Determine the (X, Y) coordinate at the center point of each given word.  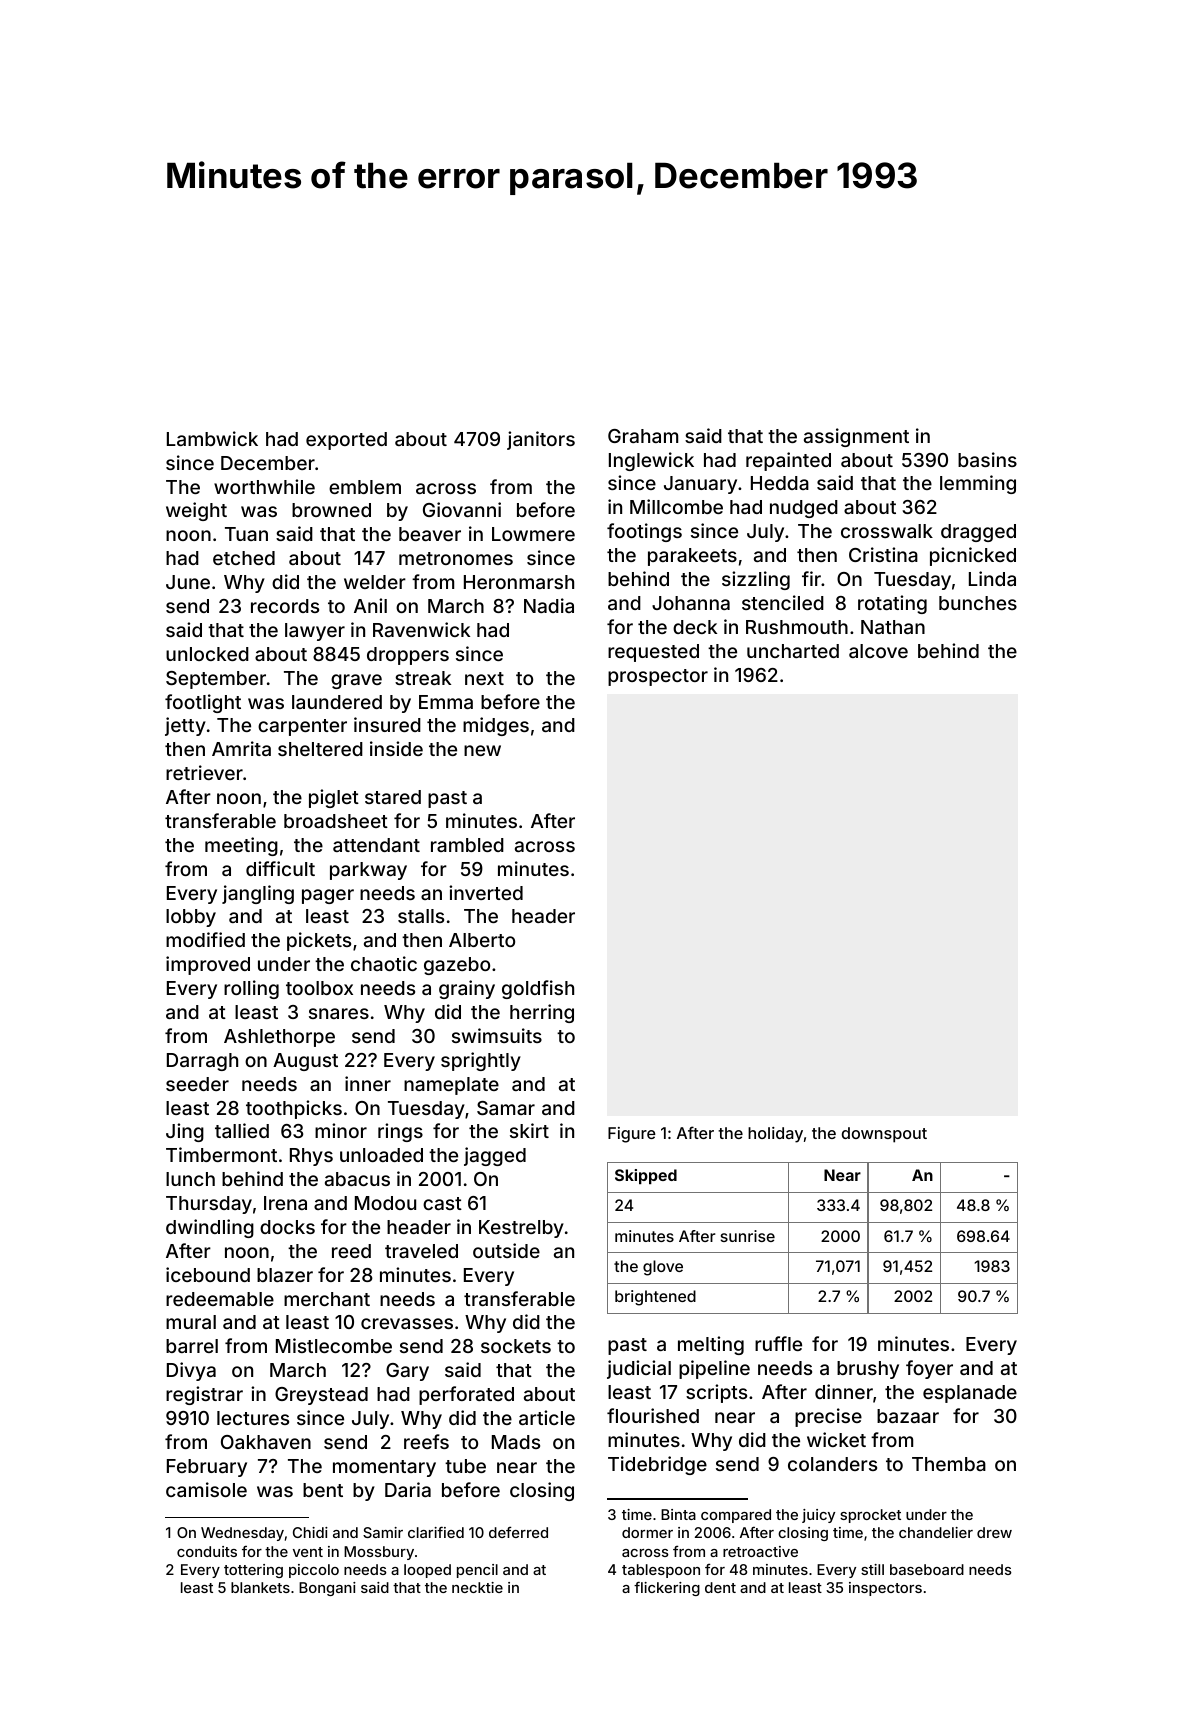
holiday (775, 1135)
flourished (653, 1415)
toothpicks (294, 1109)
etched (244, 558)
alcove (878, 651)
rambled (467, 845)
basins (987, 459)
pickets (319, 941)
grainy (467, 989)
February (207, 1468)
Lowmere (533, 534)
